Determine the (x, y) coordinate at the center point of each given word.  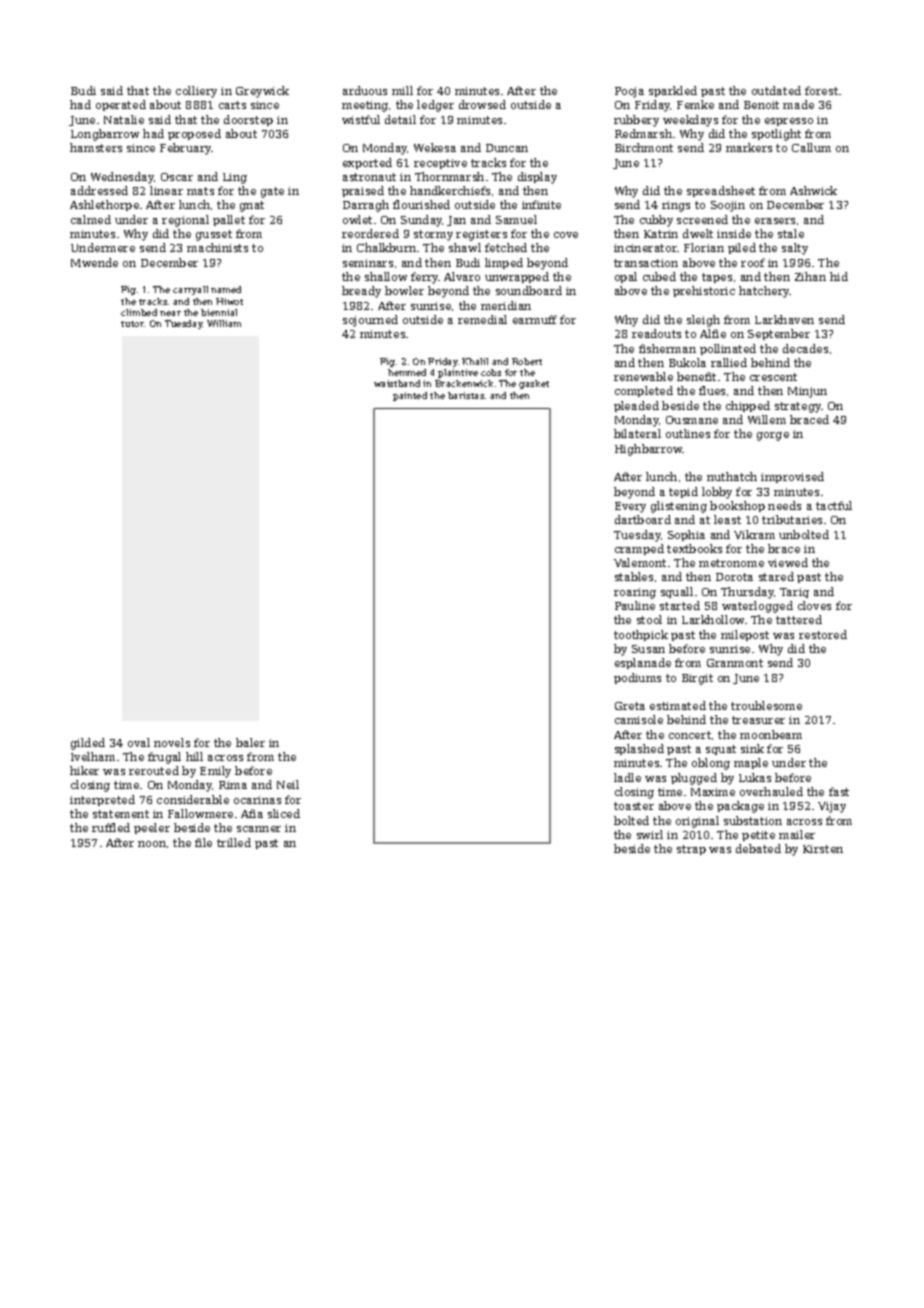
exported (367, 163)
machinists (217, 247)
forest (821, 90)
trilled (234, 842)
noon (152, 844)
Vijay (832, 807)
